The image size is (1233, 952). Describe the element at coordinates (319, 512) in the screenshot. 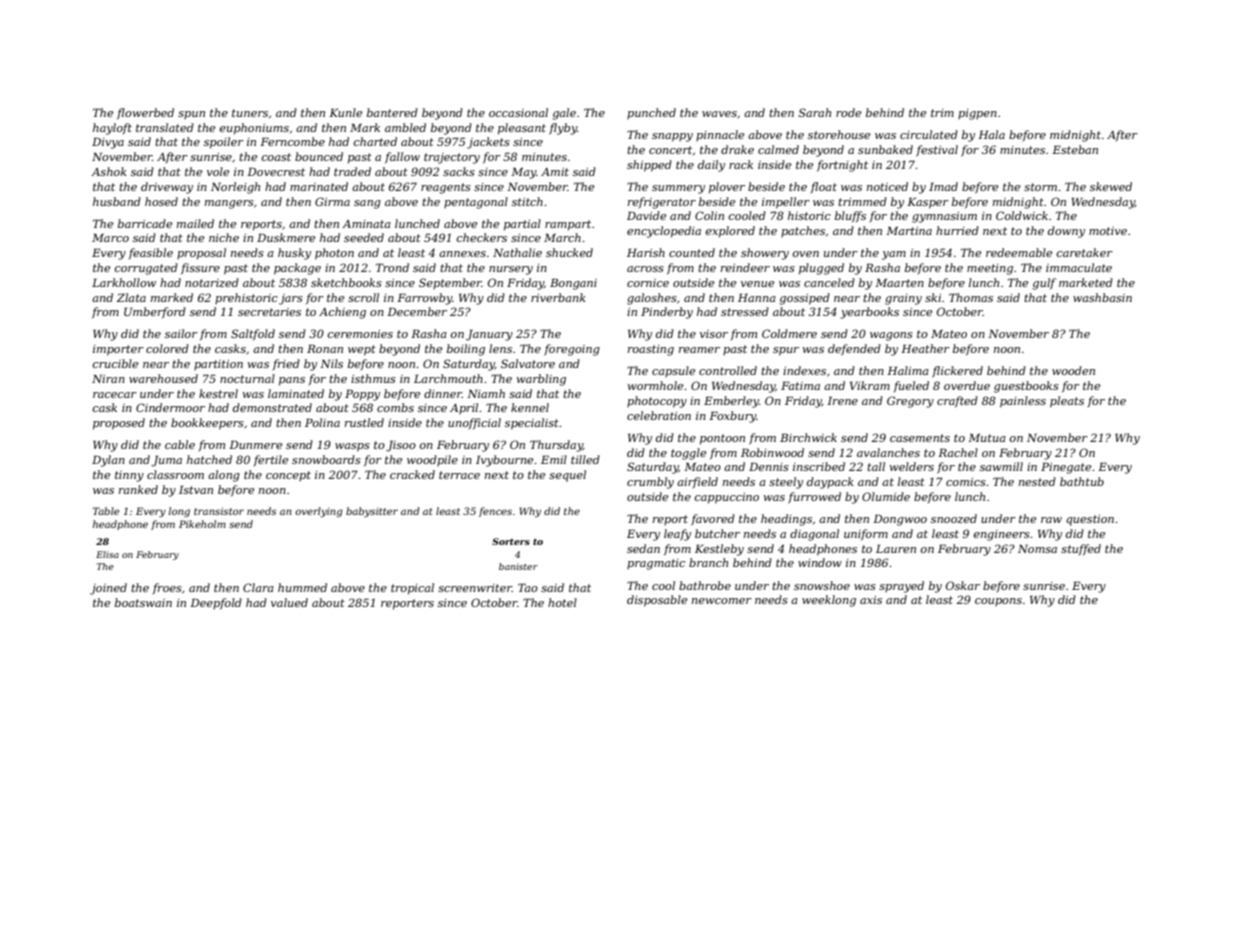

I see `overlying` at that location.
